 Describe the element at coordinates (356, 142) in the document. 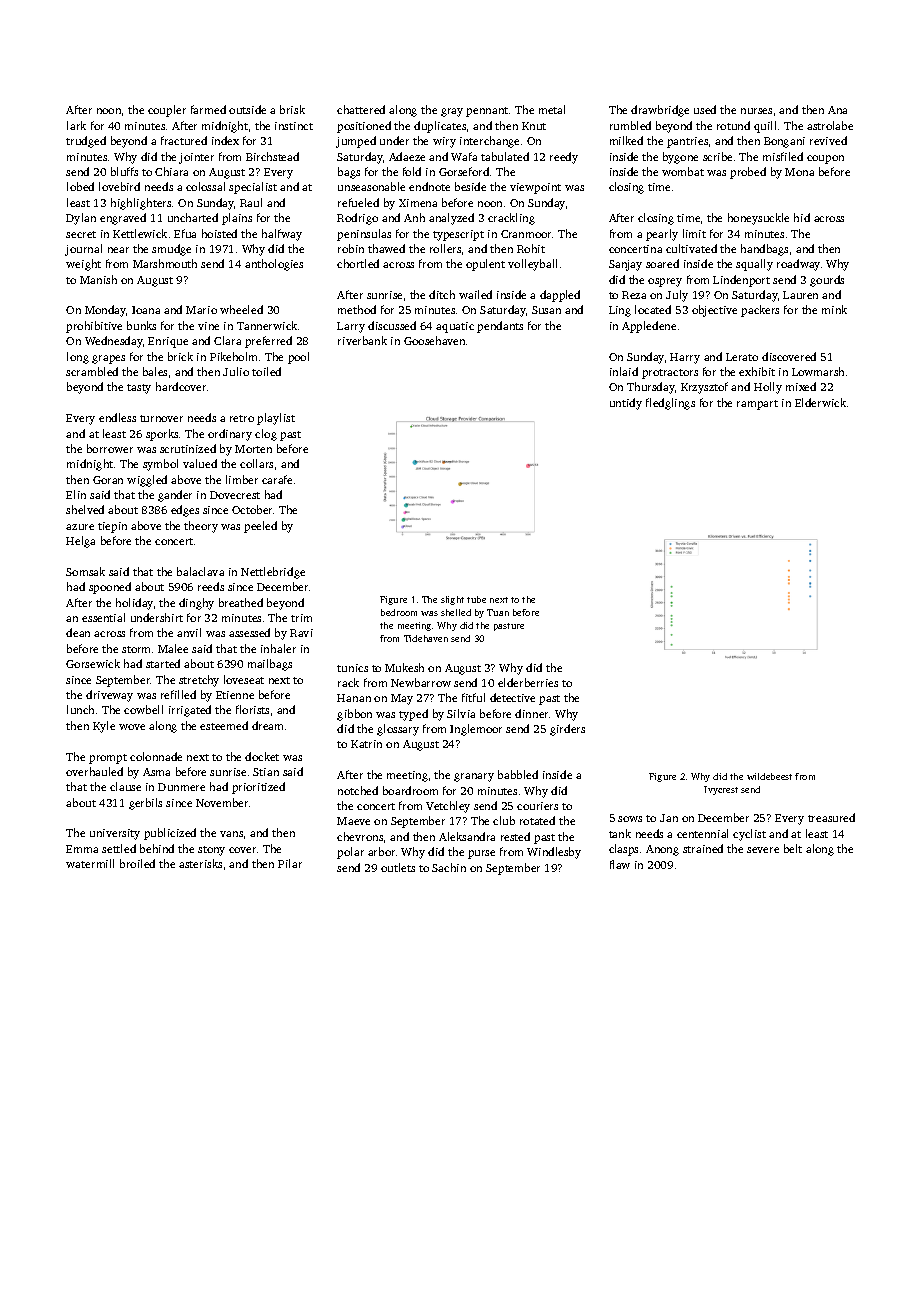

I see `jumped` at that location.
